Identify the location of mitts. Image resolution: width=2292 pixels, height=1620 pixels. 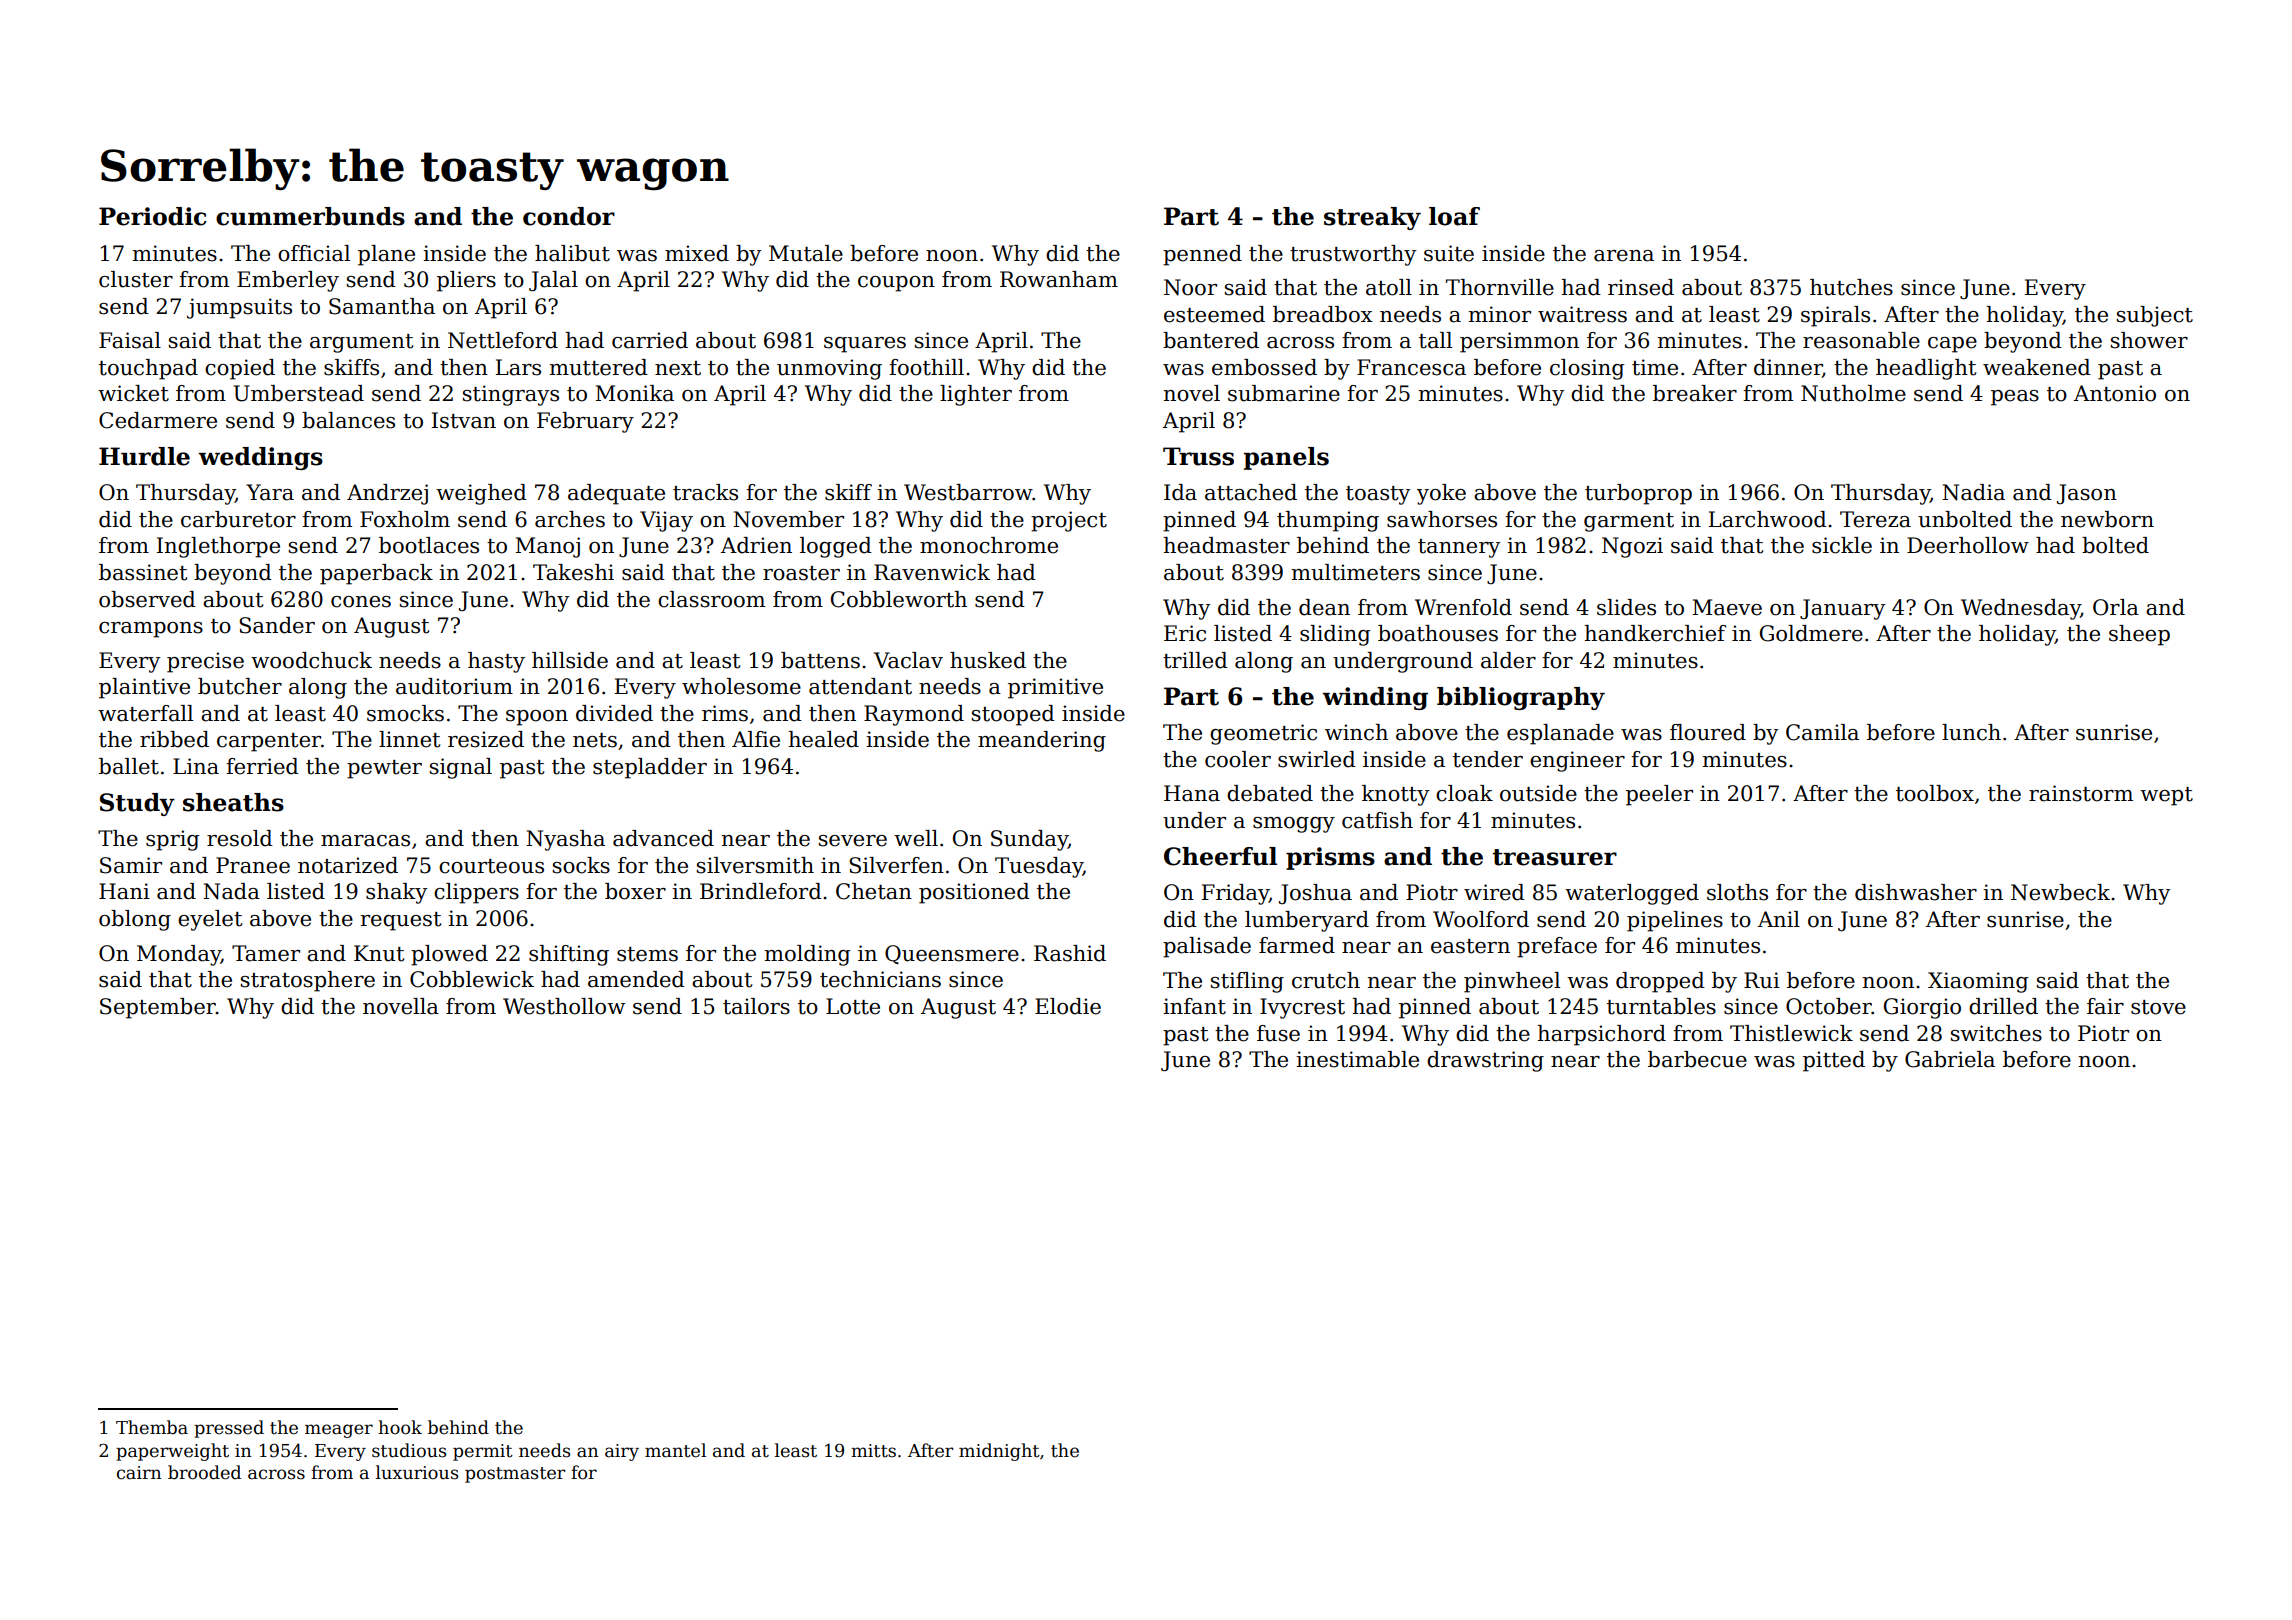
(873, 1451).
